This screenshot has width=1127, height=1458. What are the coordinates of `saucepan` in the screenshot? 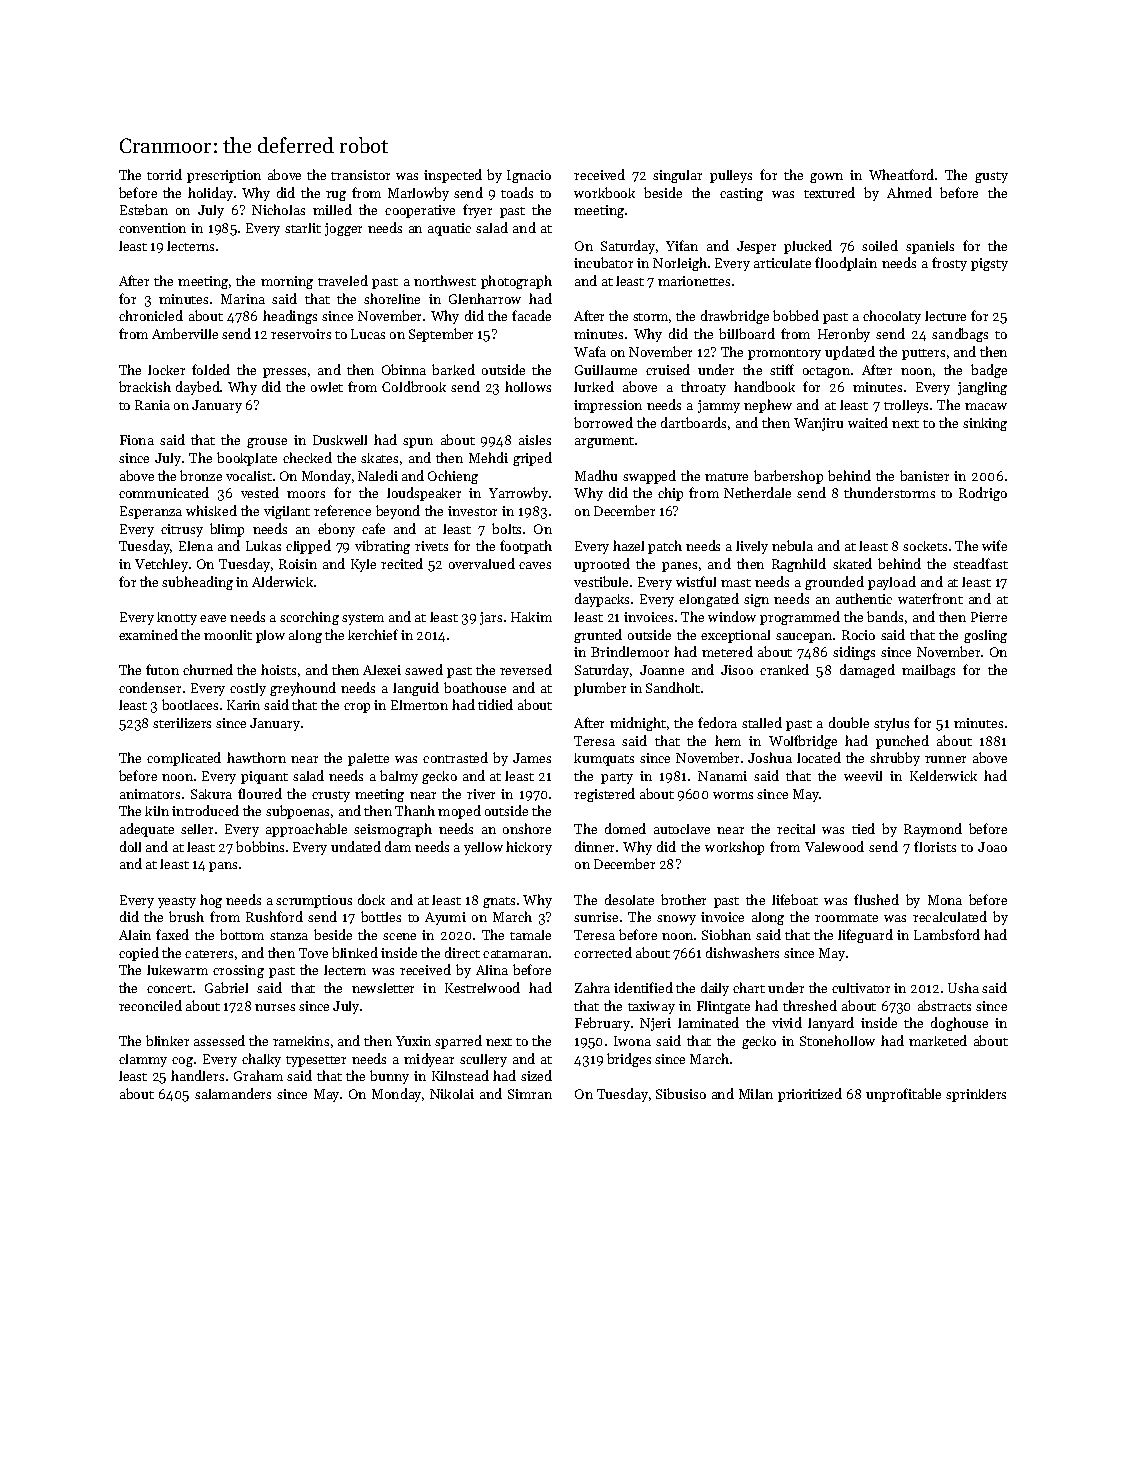 It's located at (804, 638).
